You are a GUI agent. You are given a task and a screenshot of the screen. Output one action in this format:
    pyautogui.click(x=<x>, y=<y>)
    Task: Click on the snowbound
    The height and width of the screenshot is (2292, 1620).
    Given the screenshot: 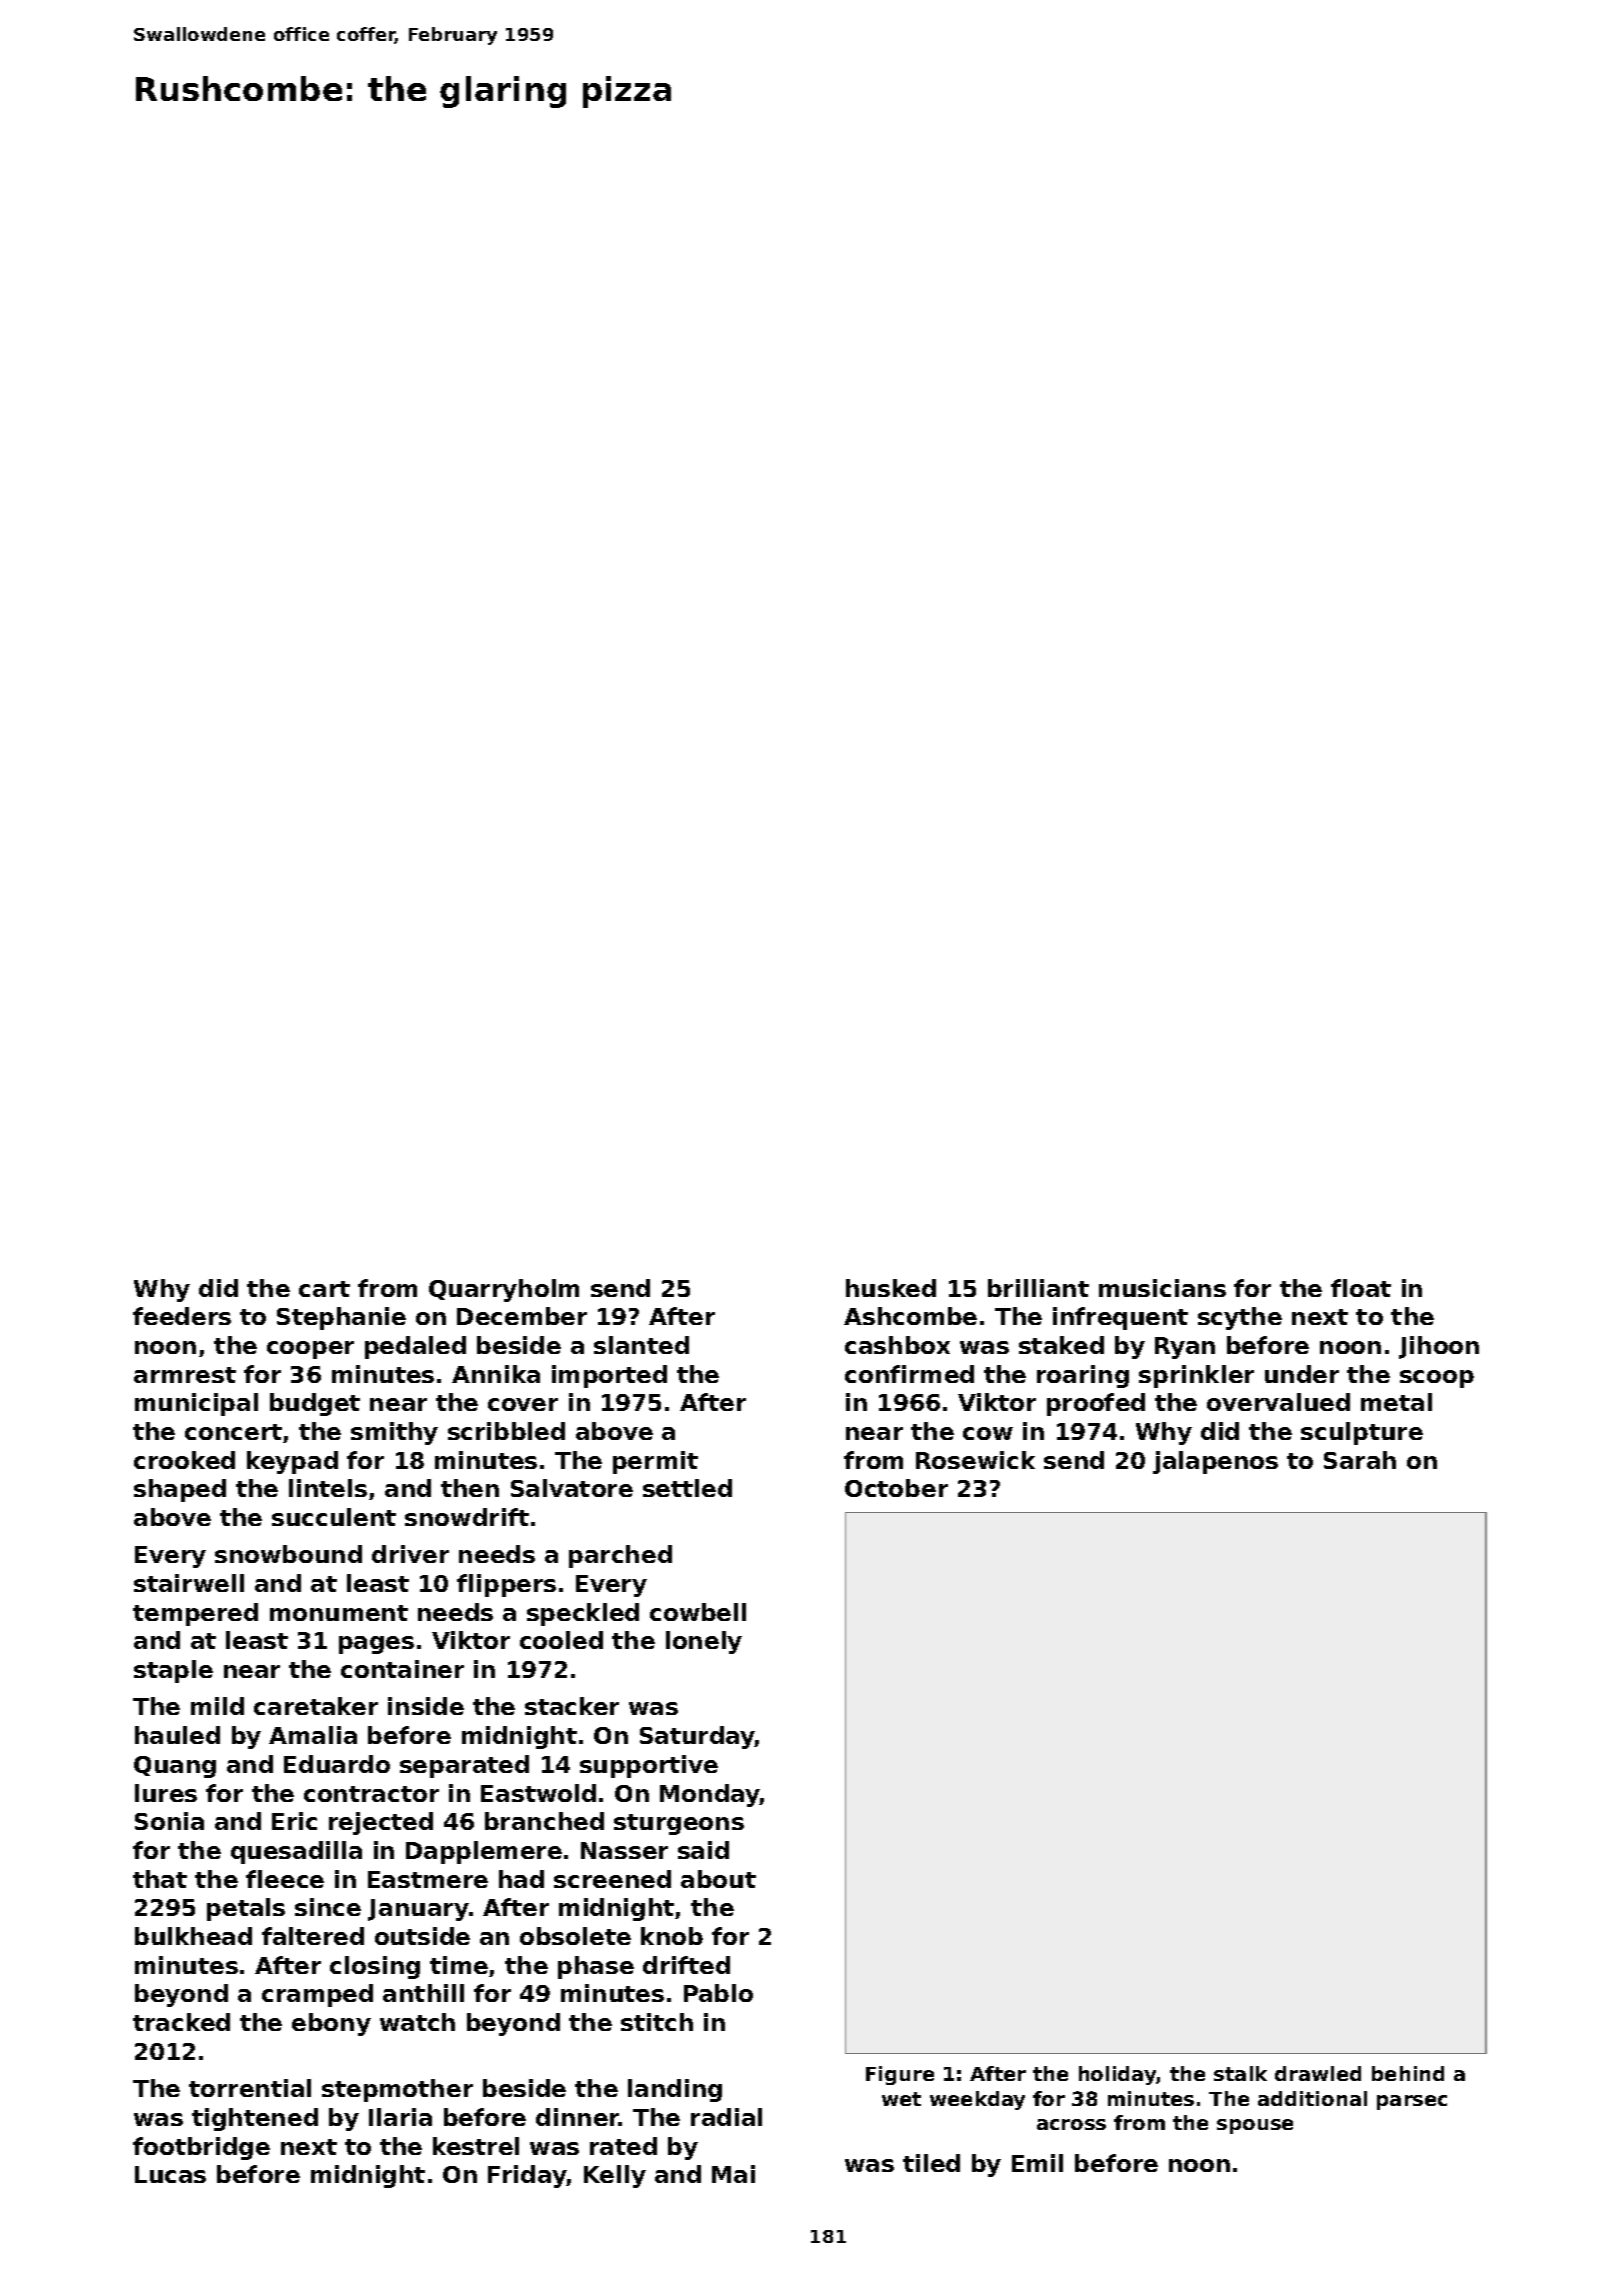 What is the action you would take?
    pyautogui.click(x=288, y=1554)
